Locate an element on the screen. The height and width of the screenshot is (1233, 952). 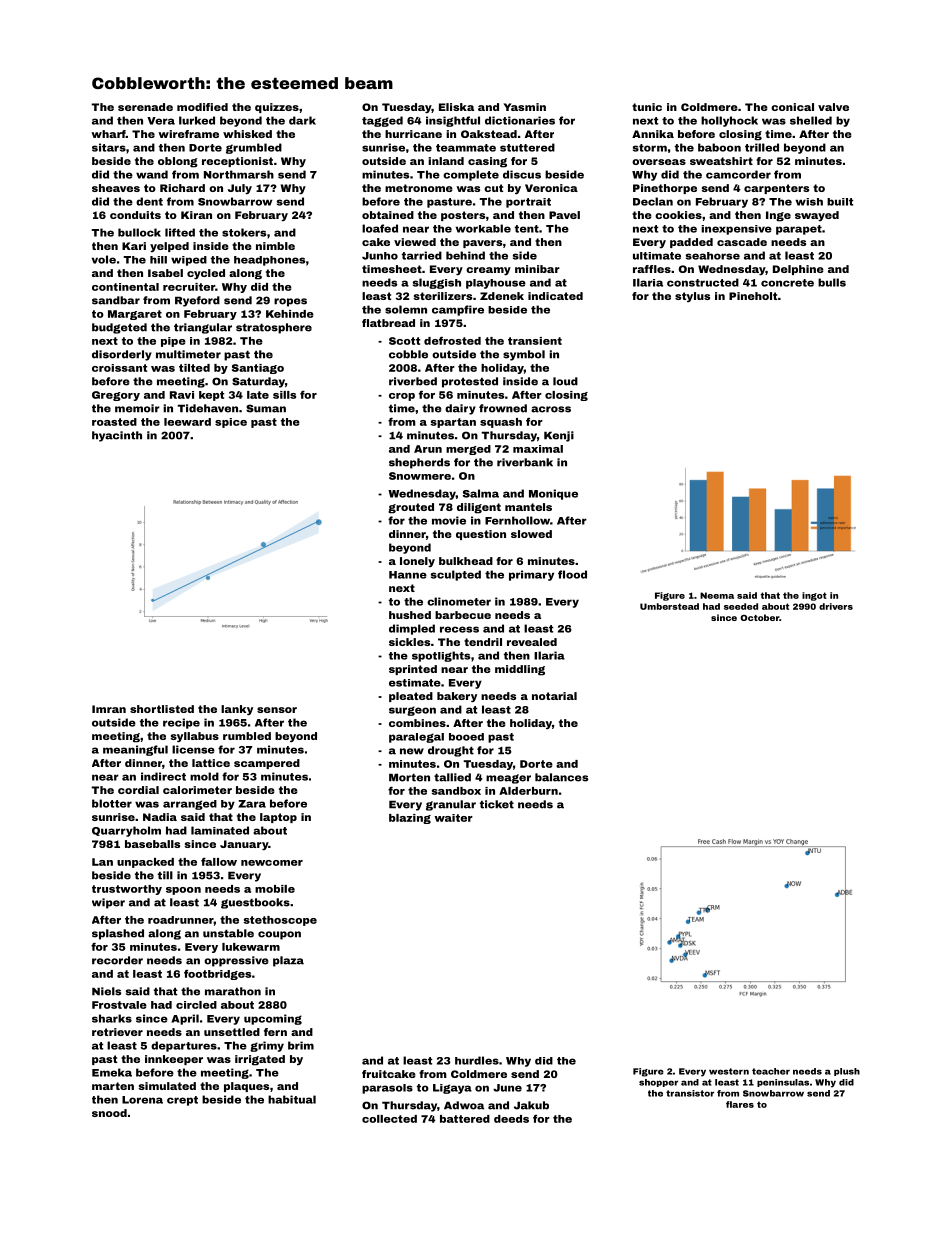
Pineholt is located at coordinates (753, 296).
